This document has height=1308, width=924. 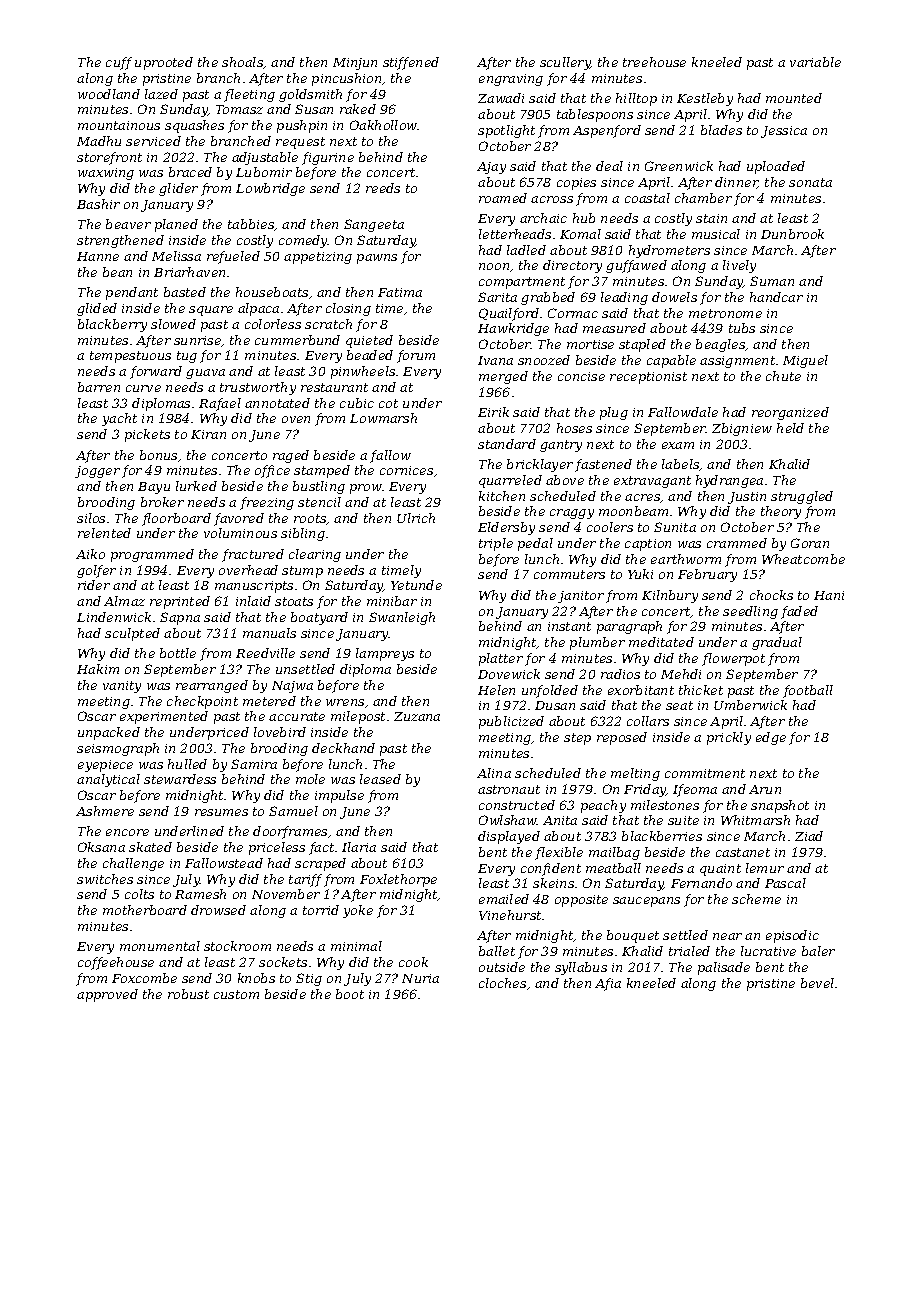 What do you see at coordinates (794, 98) in the document?
I see `mounted` at bounding box center [794, 98].
